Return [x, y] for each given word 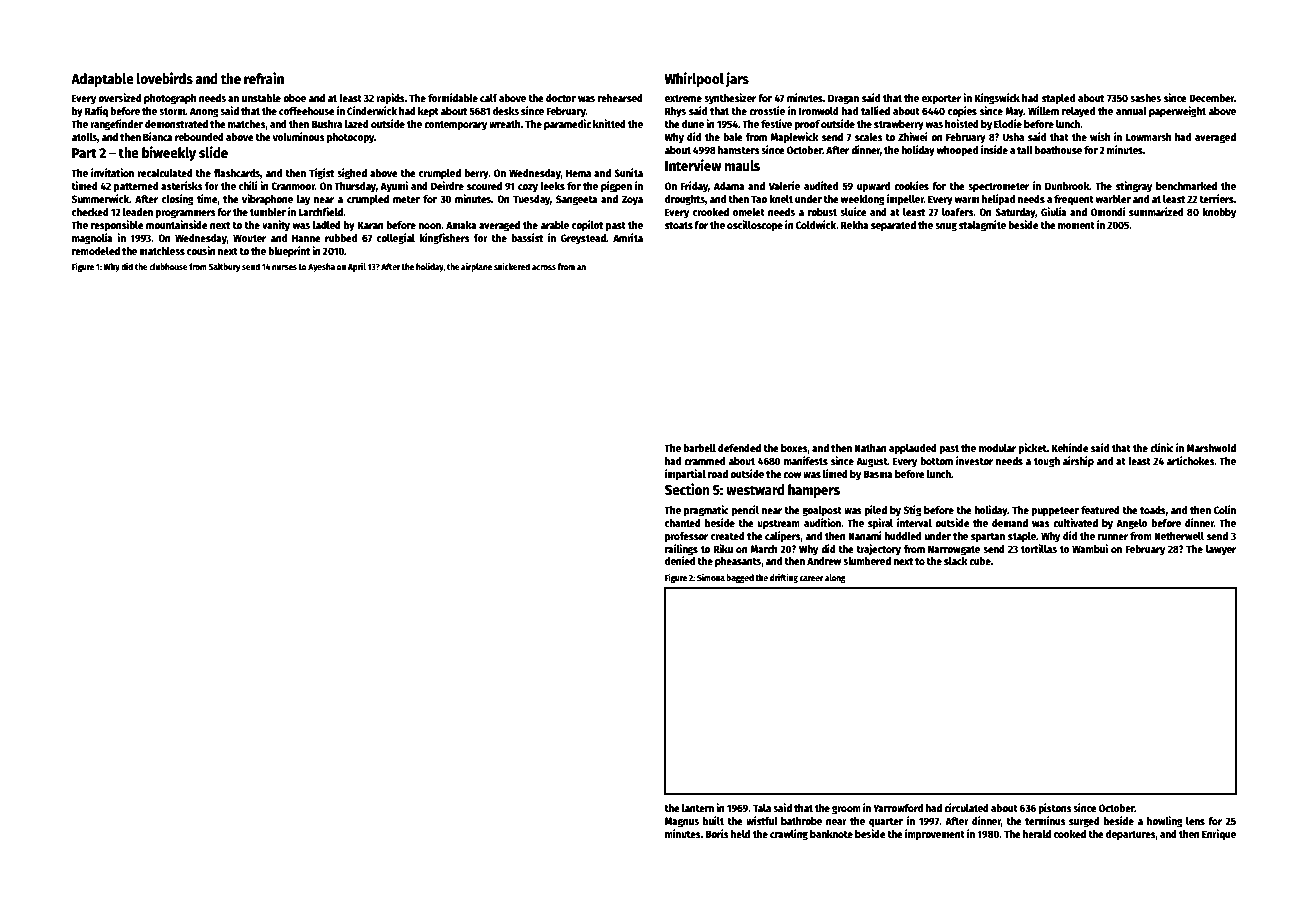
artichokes [1191, 460]
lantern [698, 808]
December [1211, 98]
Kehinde [1070, 447]
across [544, 267]
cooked [1070, 834]
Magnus [682, 822]
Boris [717, 833]
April [357, 267]
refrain [264, 78]
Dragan [843, 99]
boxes [794, 449]
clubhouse [168, 266]
